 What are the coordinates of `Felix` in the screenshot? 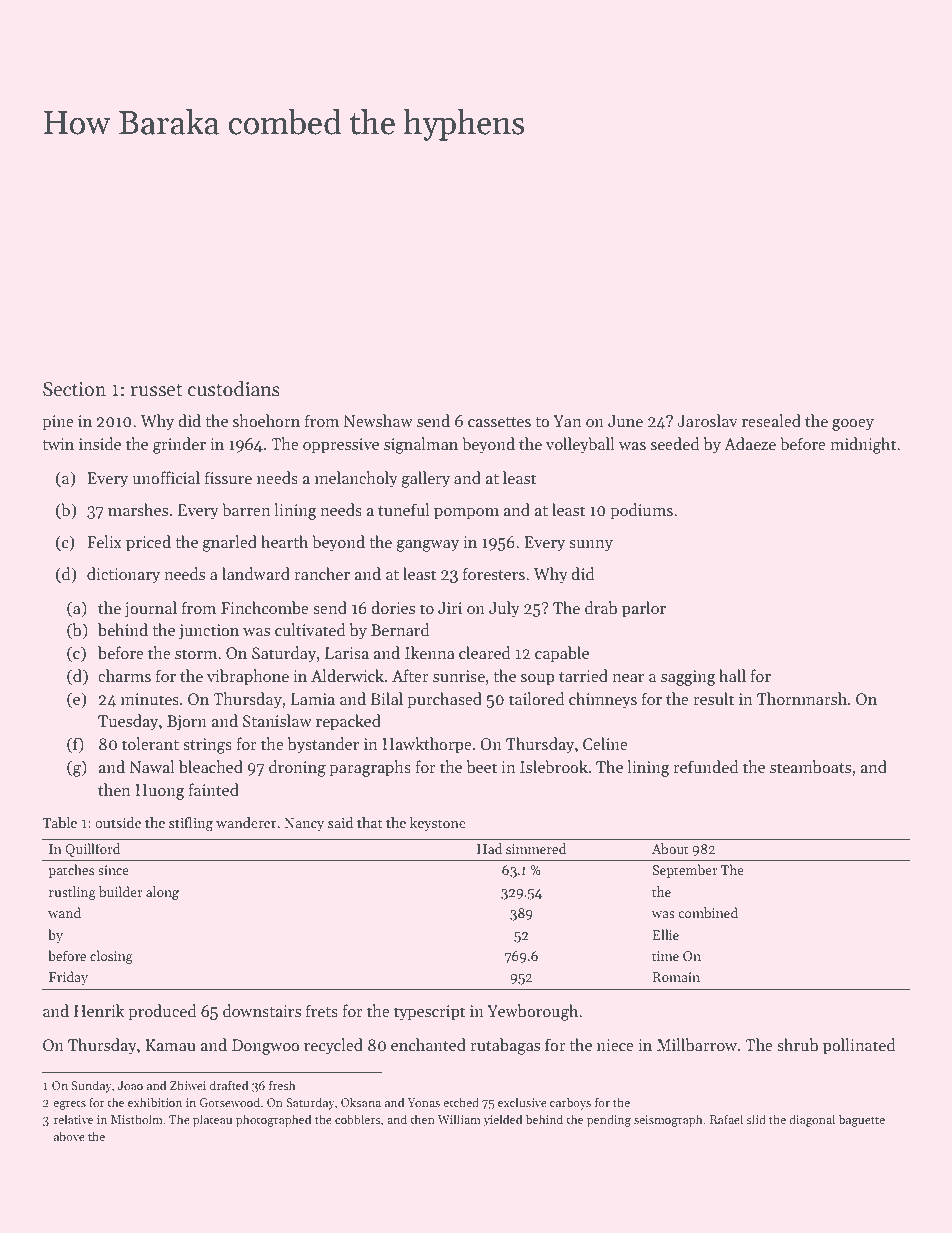 It's located at (104, 542).
